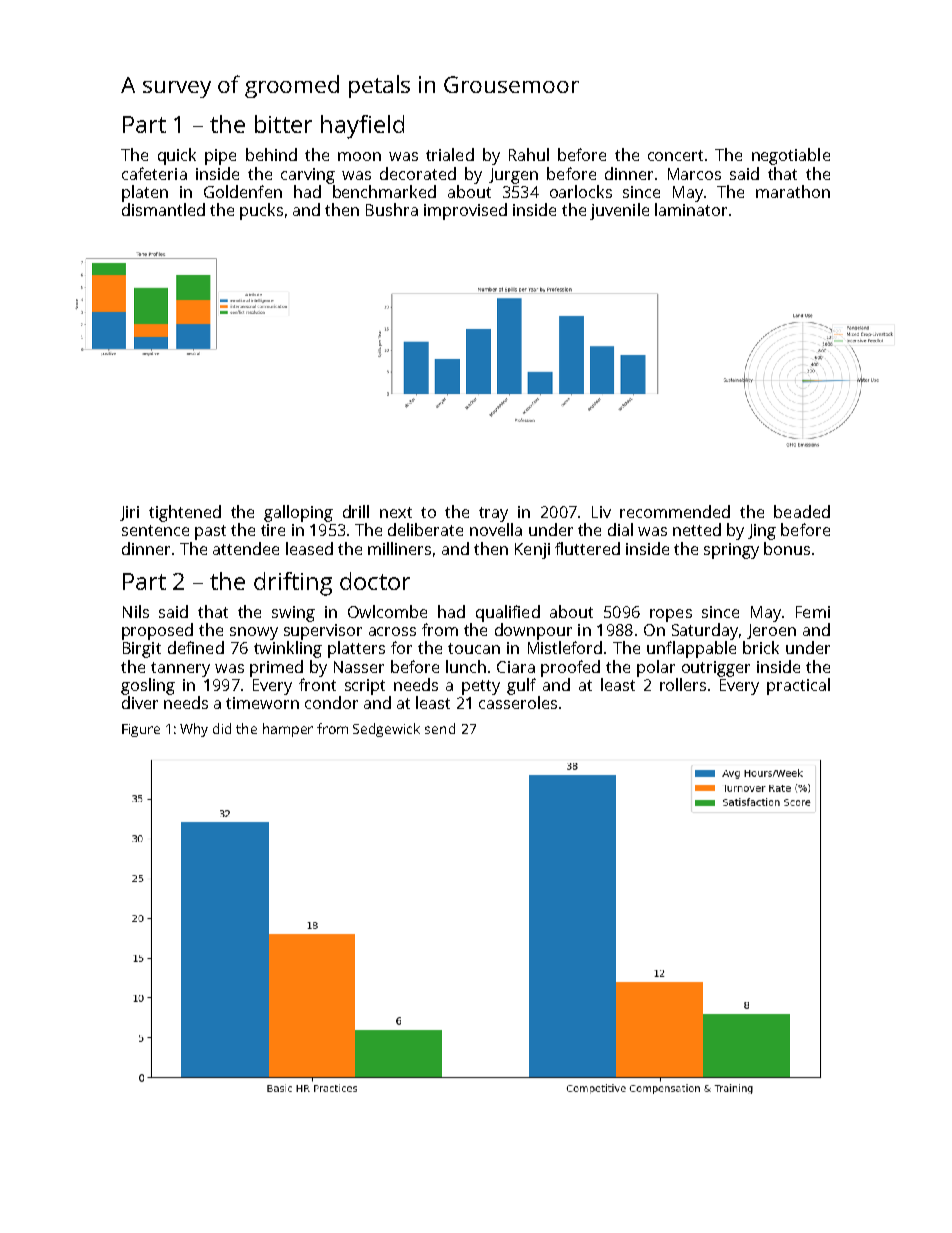 Image resolution: width=952 pixels, height=1233 pixels. Describe the element at coordinates (283, 124) in the screenshot. I see `bitter` at that location.
